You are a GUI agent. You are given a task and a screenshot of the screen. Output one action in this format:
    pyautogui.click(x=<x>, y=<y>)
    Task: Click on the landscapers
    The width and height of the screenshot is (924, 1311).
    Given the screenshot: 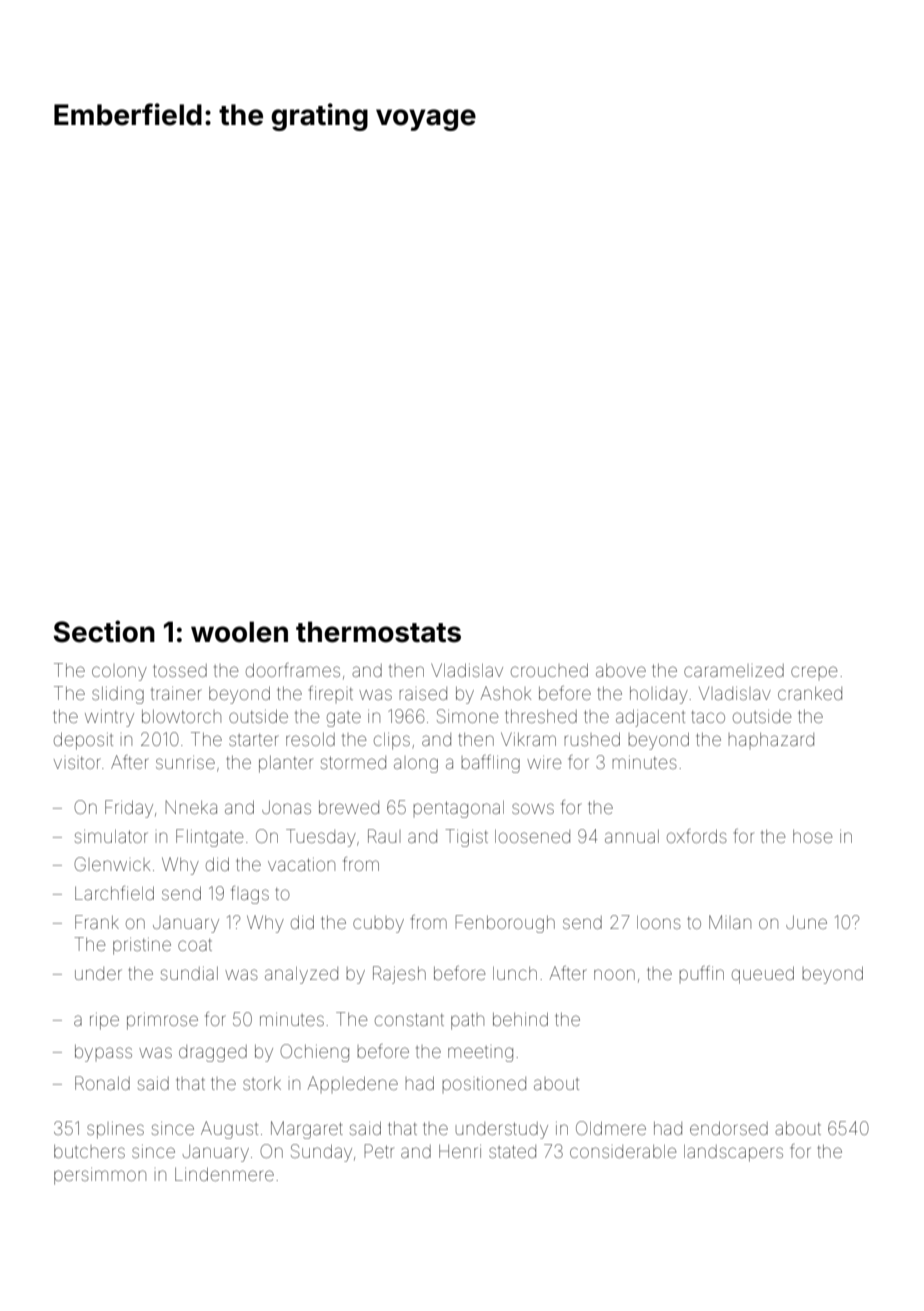 What is the action you would take?
    pyautogui.click(x=733, y=1153)
